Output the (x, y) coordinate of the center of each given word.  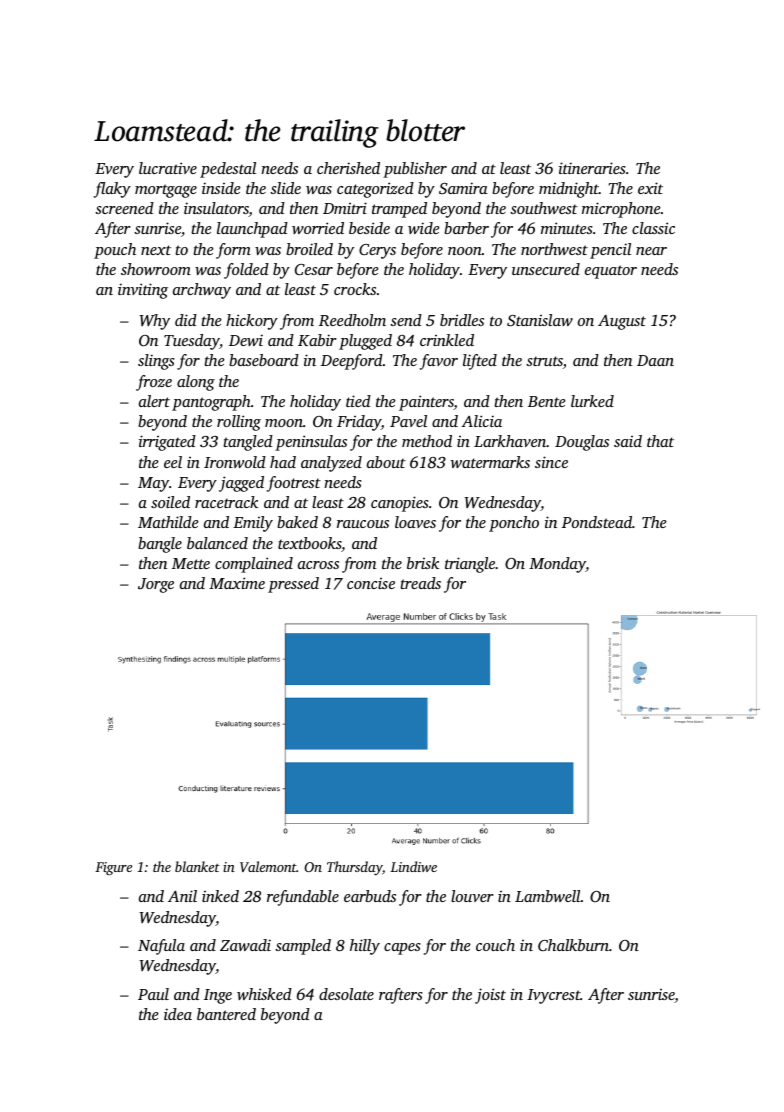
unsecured (546, 269)
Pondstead (597, 522)
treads (420, 583)
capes (402, 949)
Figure (113, 868)
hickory (252, 322)
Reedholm (352, 320)
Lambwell (548, 896)
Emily (253, 524)
